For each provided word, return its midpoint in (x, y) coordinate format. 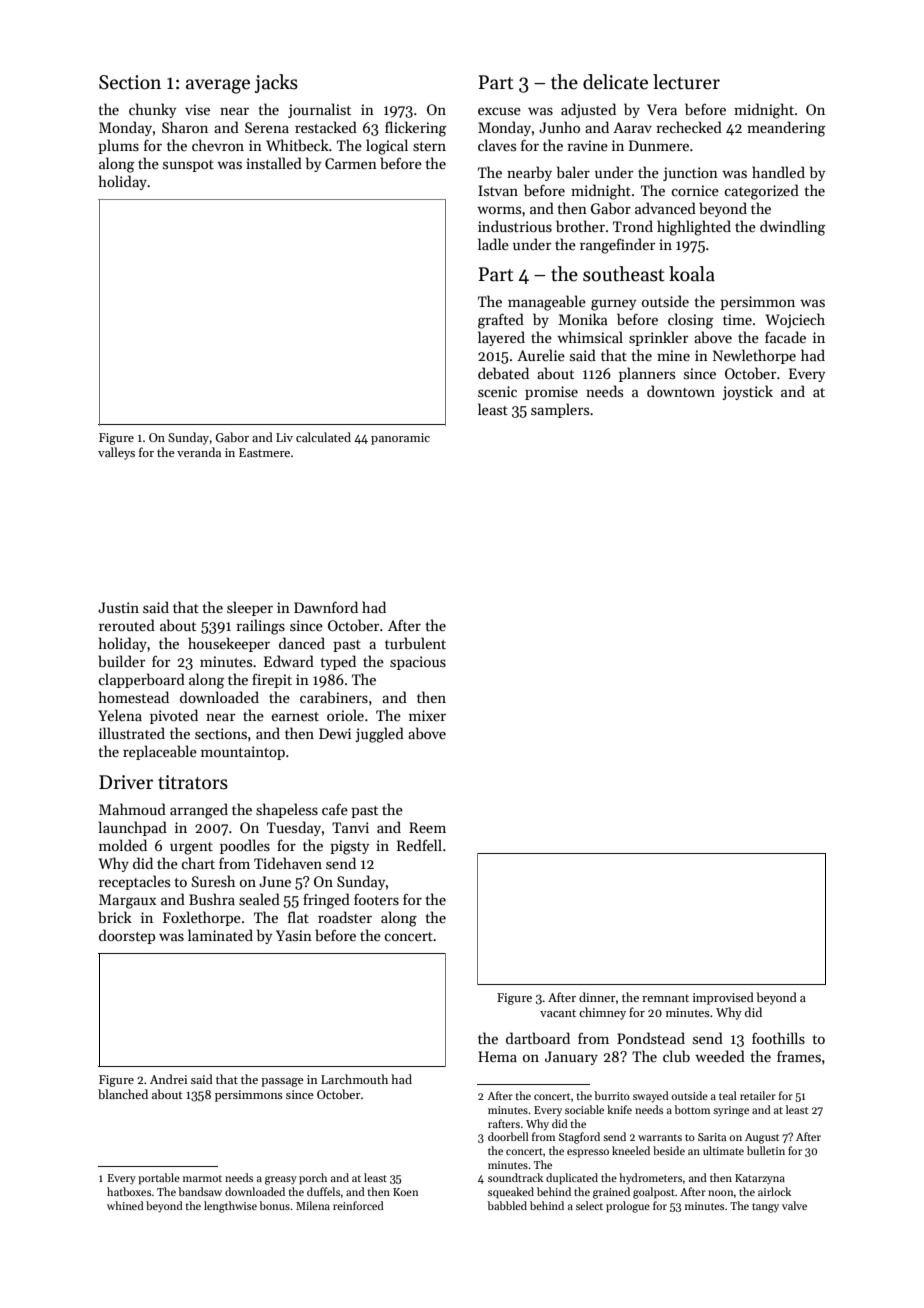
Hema (497, 1056)
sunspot (188, 166)
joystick (747, 392)
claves (497, 145)
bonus (274, 1205)
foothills (778, 1038)
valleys (116, 453)
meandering (786, 129)
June (275, 881)
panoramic (400, 439)
